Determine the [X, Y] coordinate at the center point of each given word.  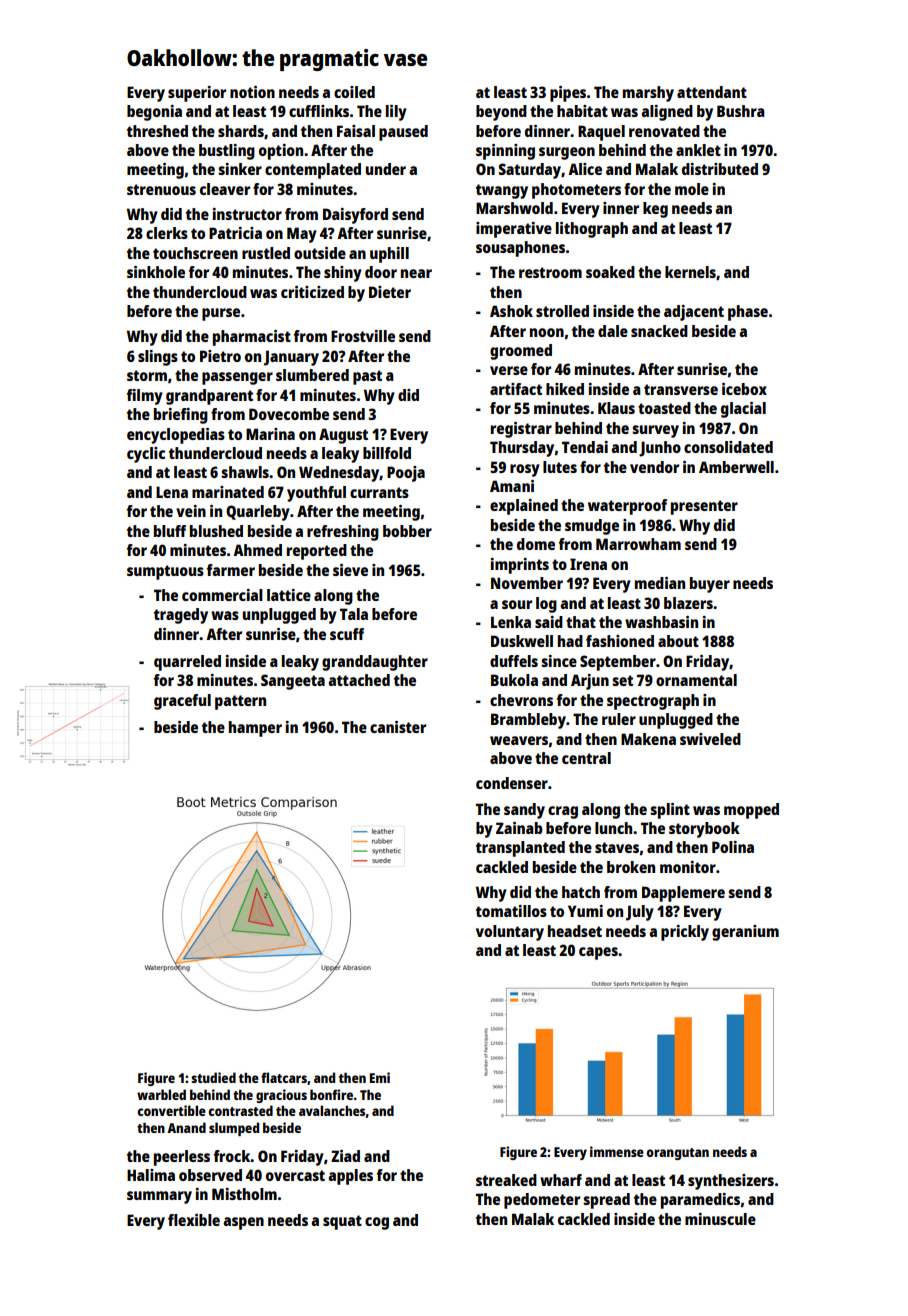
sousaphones [520, 249]
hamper [255, 729]
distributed [720, 169]
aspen [243, 1223]
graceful [182, 702]
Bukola [514, 680]
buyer [710, 585]
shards [241, 131]
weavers [519, 740]
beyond [501, 113]
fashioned [620, 641]
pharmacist [252, 338]
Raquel [601, 133]
